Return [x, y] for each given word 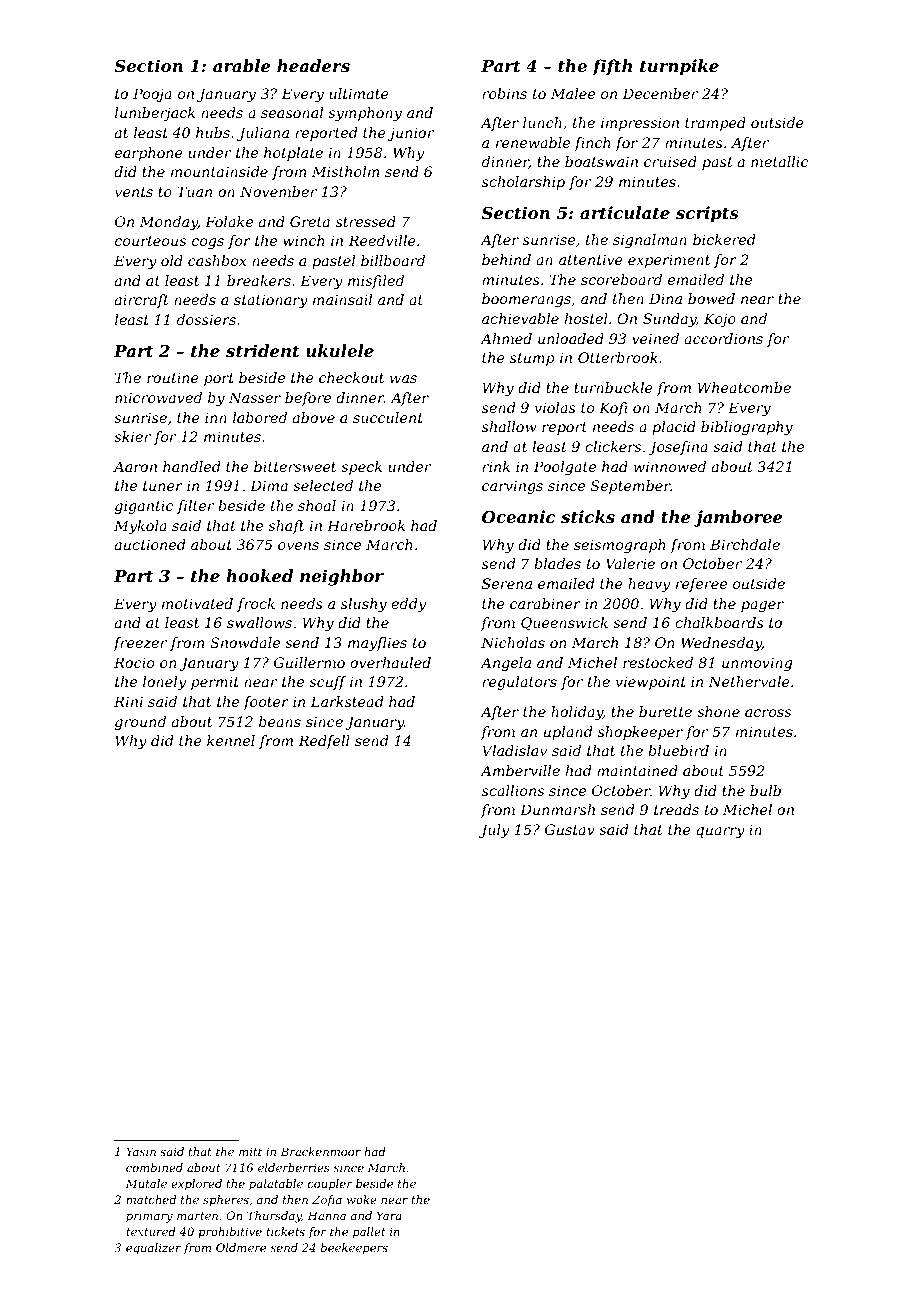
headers [313, 65]
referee [701, 585]
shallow [509, 426]
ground [140, 723]
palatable [276, 1185]
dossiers [206, 319]
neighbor [342, 577]
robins [504, 93]
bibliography [747, 428]
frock [256, 605]
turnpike [679, 67]
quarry [721, 832]
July [494, 831]
